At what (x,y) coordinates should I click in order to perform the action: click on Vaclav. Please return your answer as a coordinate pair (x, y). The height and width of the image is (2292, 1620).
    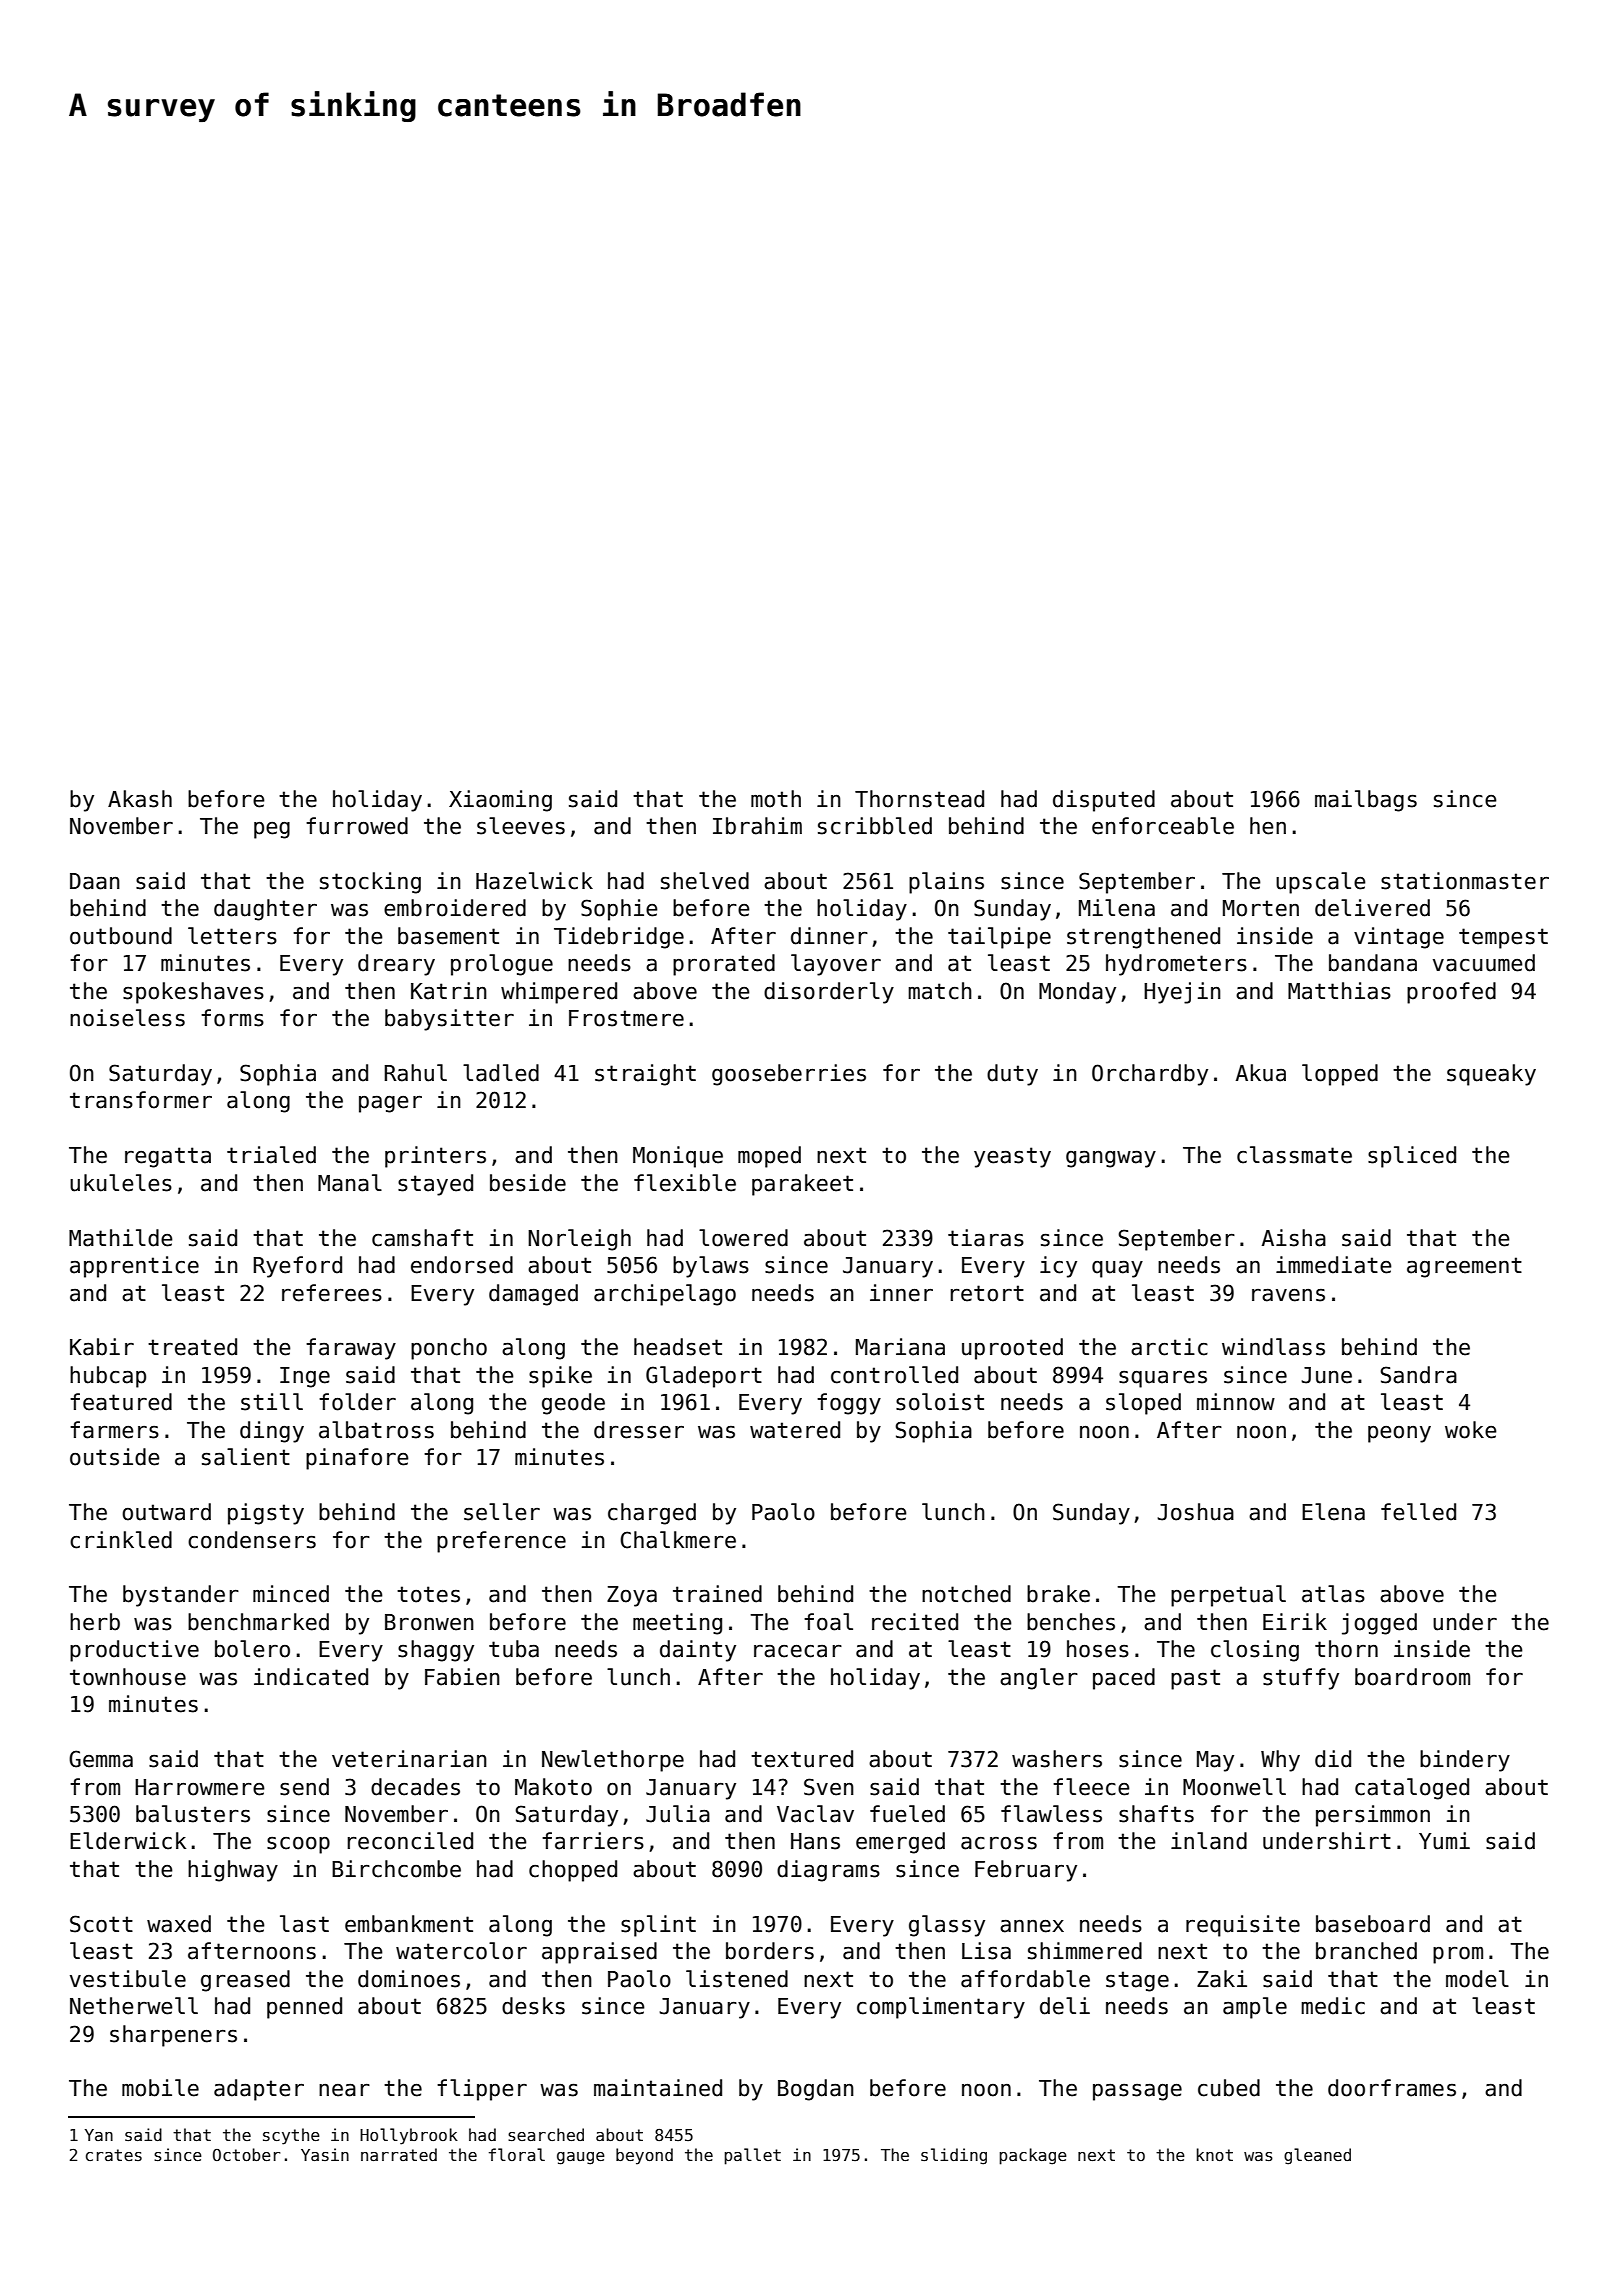
    Looking at the image, I should click on (815, 1814).
